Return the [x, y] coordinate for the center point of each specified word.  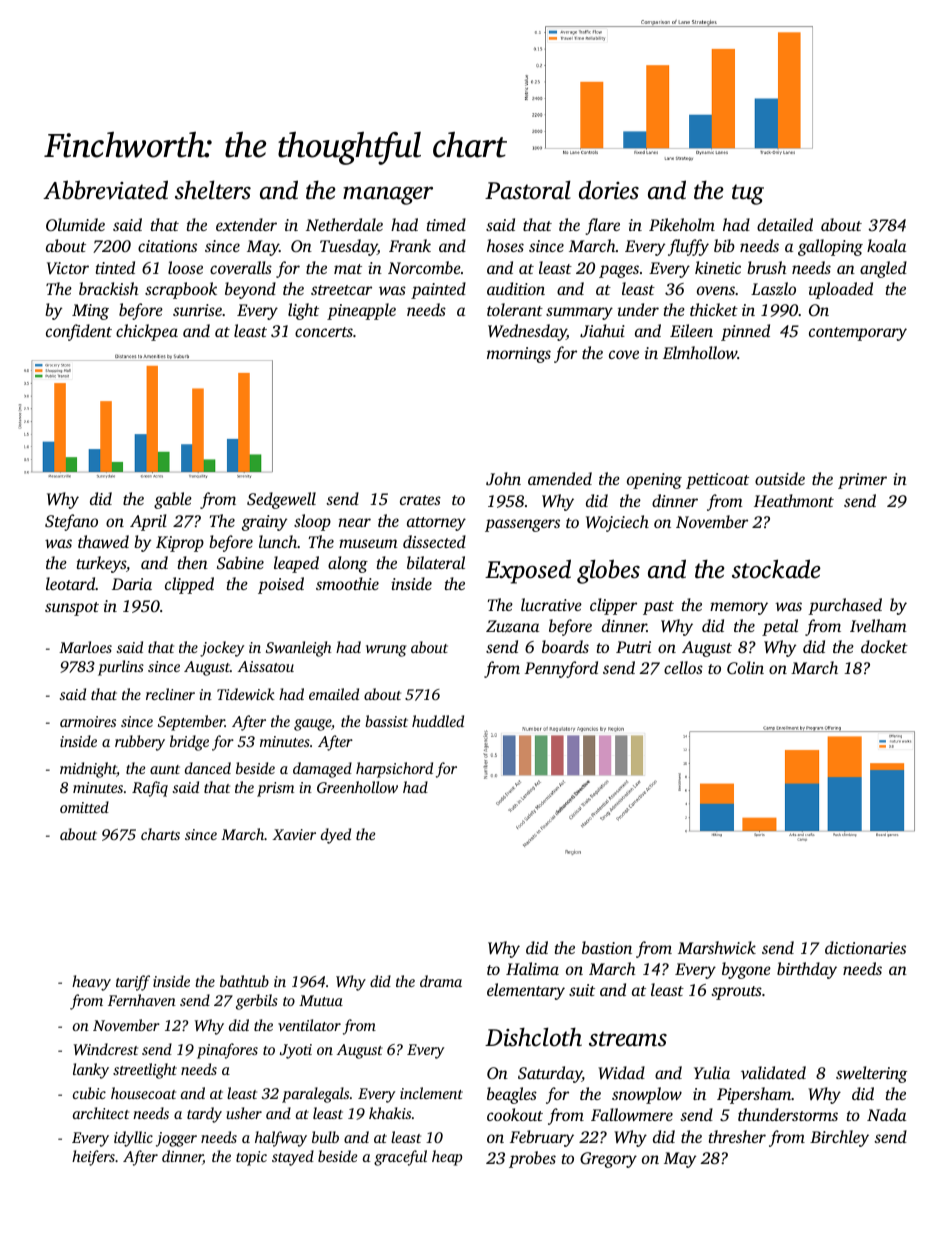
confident [79, 332]
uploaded [841, 290]
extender [246, 224]
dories [609, 190]
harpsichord [394, 770]
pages [619, 271]
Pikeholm [682, 224]
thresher [737, 1136]
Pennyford [561, 669]
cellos [683, 667]
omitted [84, 807]
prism [275, 789]
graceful [400, 1158]
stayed [293, 1158]
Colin [745, 667]
